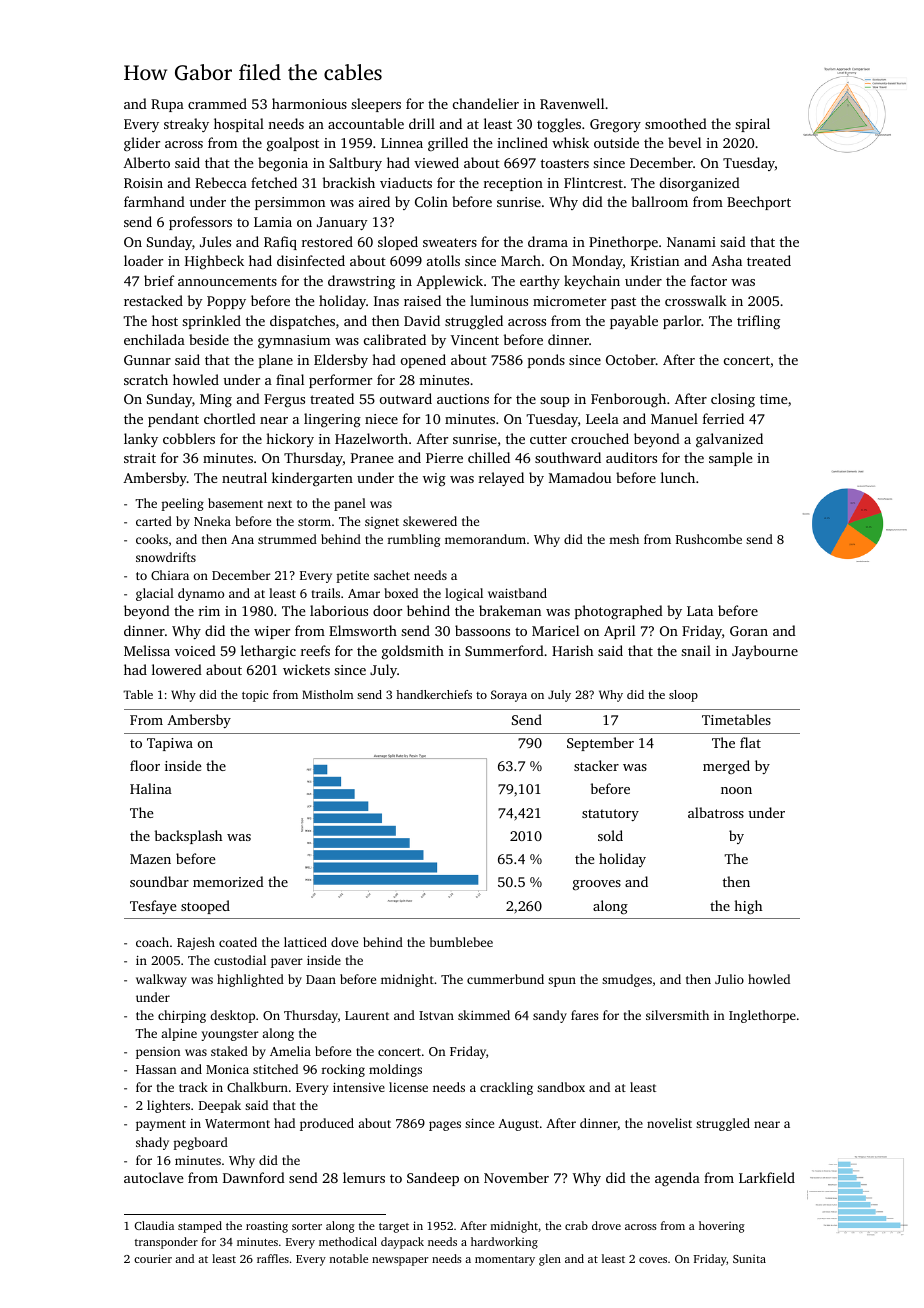 Image resolution: width=924 pixels, height=1308 pixels. Describe the element at coordinates (623, 303) in the image. I see `past` at that location.
